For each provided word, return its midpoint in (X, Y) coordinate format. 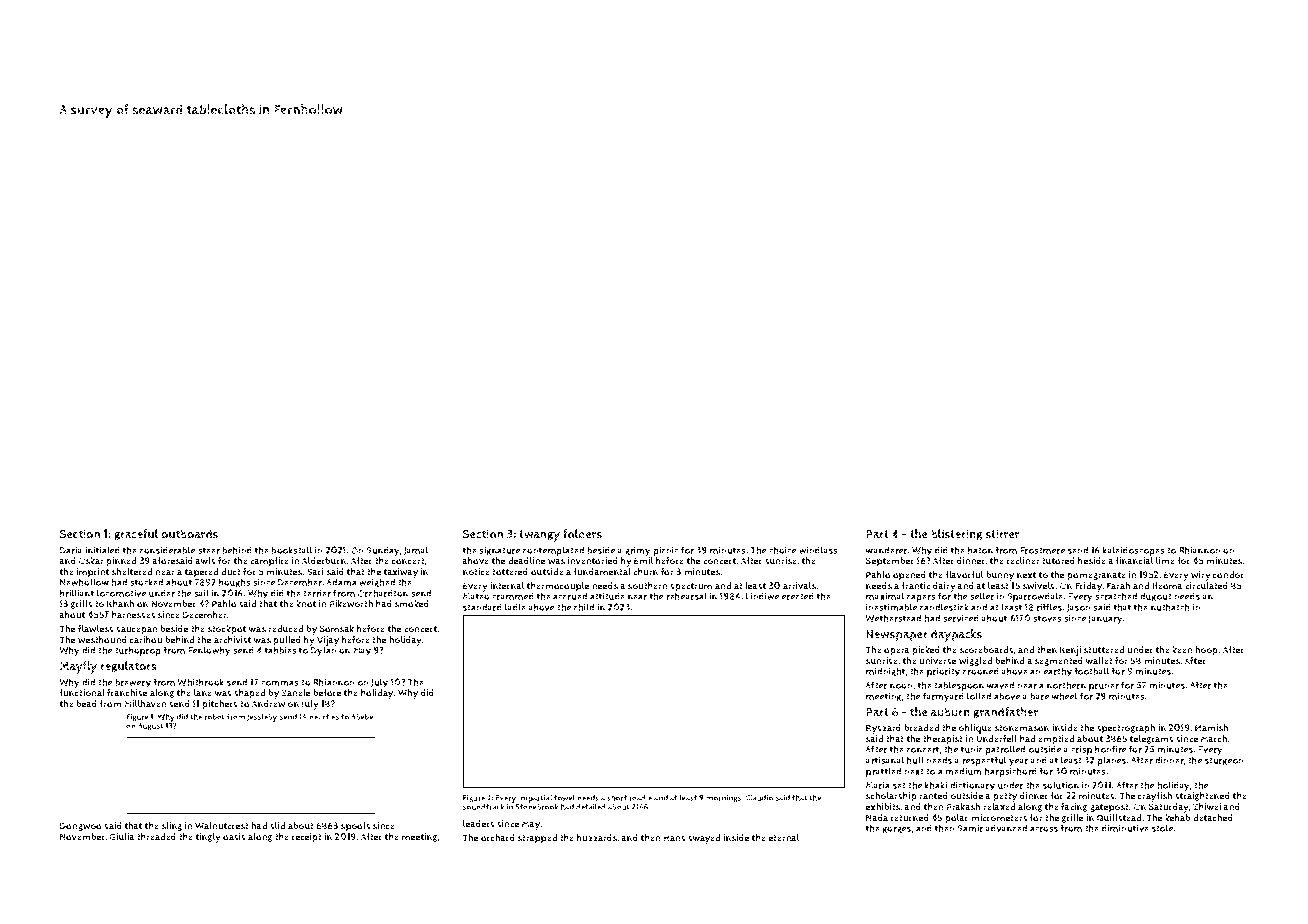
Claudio (759, 797)
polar (957, 819)
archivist (232, 640)
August (151, 726)
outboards (189, 534)
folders (582, 534)
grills (82, 604)
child (584, 607)
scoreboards (987, 650)
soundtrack (484, 806)
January (1105, 620)
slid (277, 826)
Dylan (324, 651)
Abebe (362, 717)
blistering (957, 535)
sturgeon (1224, 761)
